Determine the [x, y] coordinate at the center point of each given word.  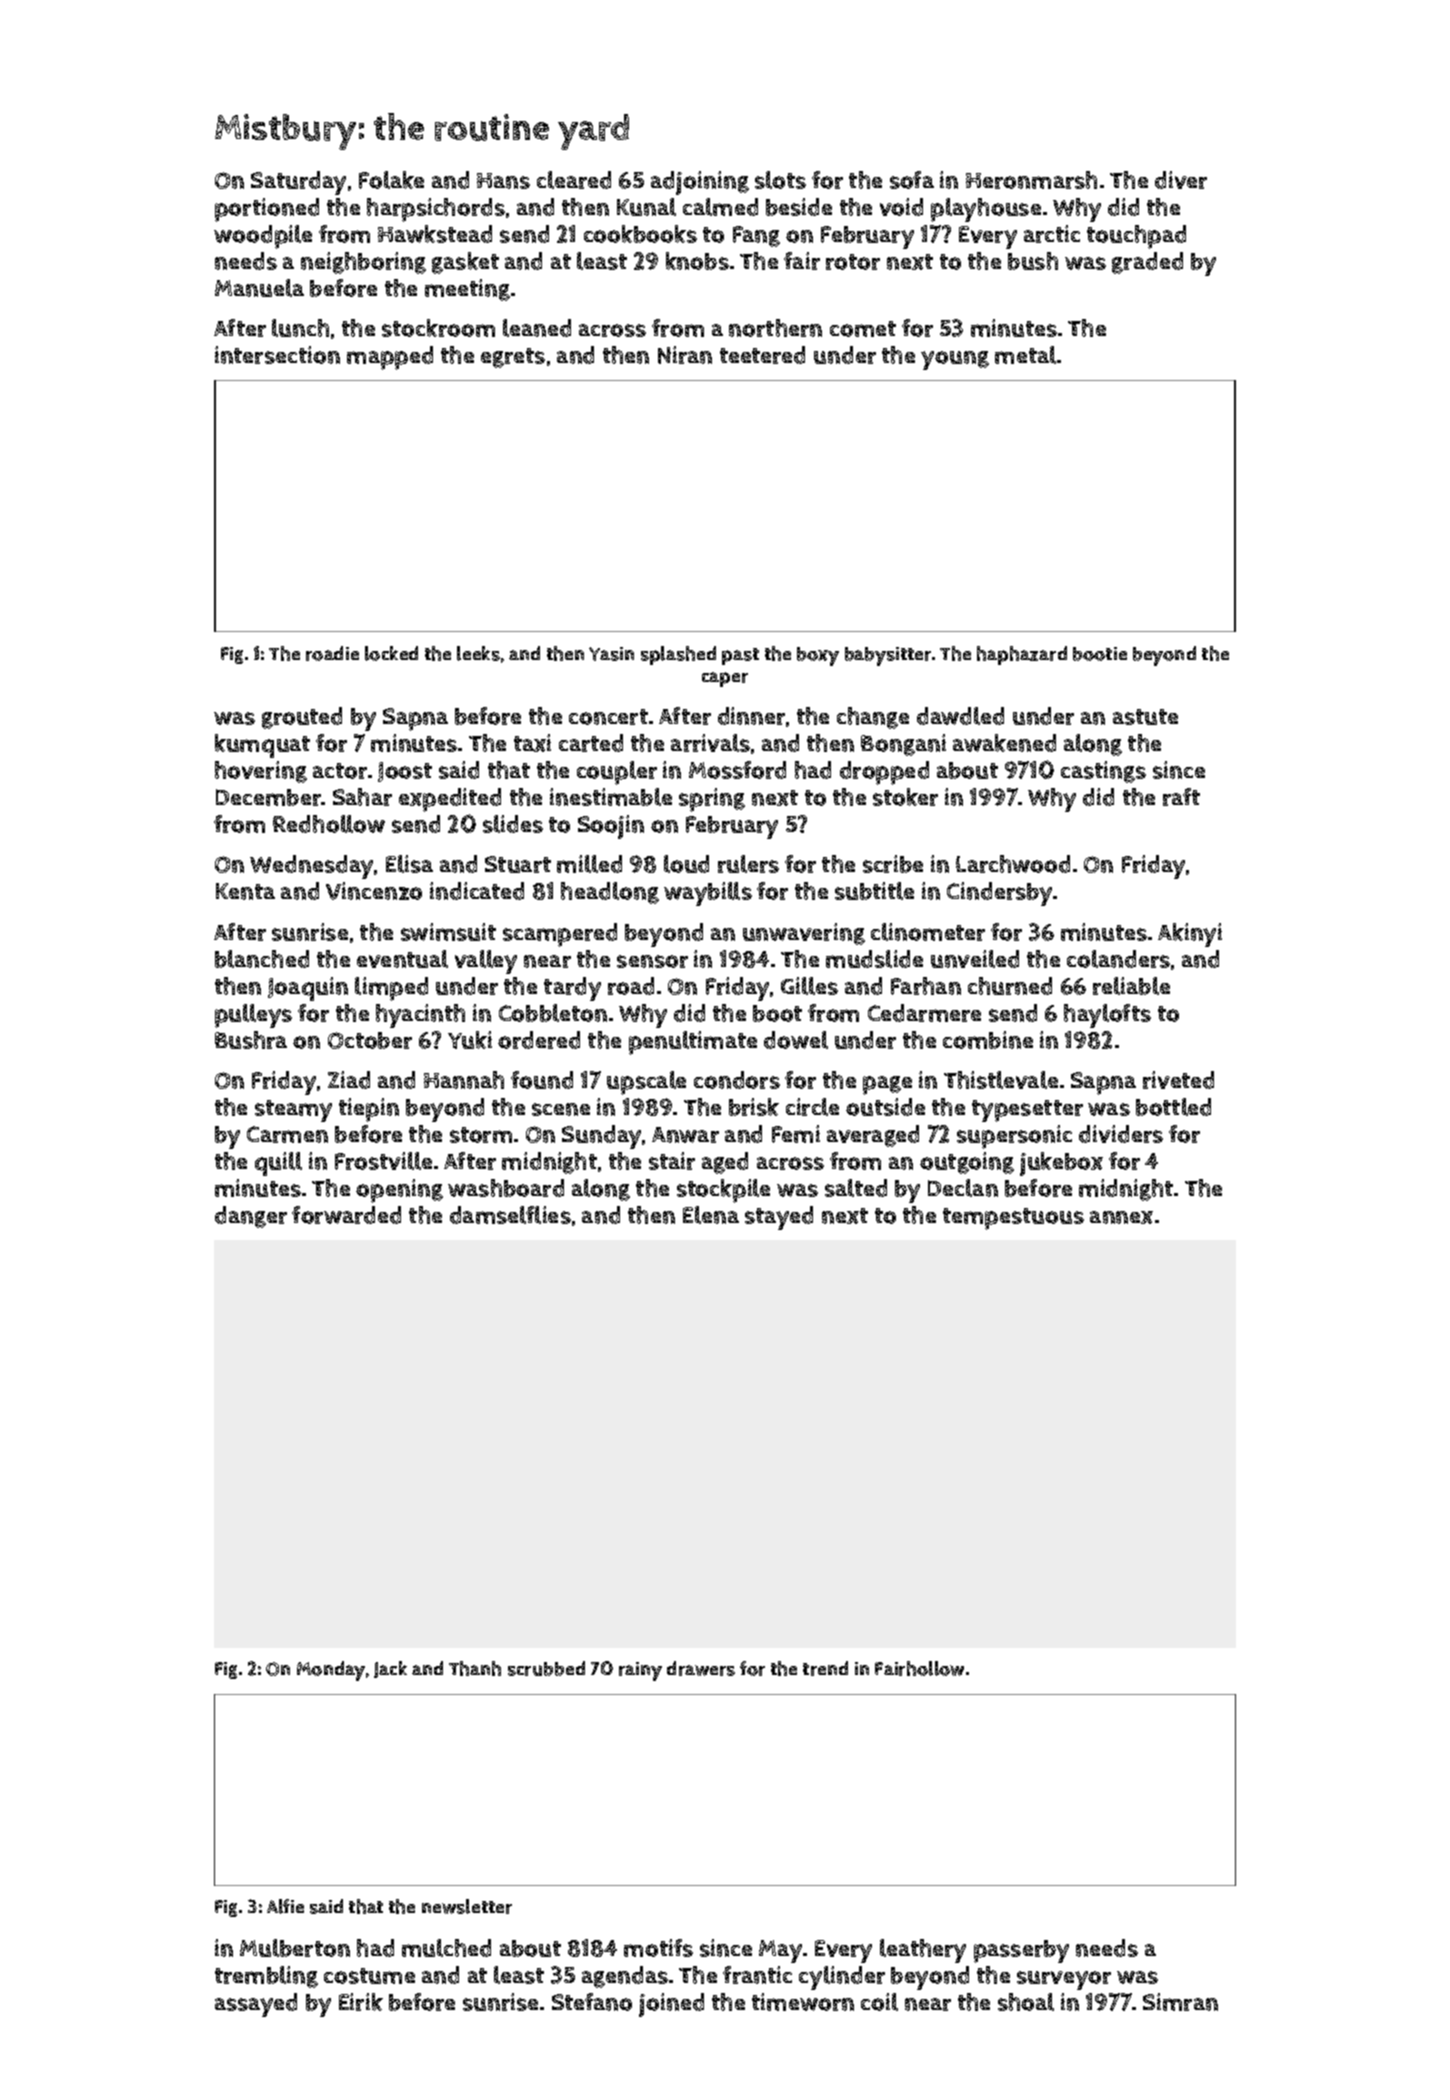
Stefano [592, 2002]
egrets [513, 358]
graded [1147, 263]
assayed [256, 2005]
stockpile [723, 1191]
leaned [537, 328]
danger [251, 1217]
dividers [1121, 1134]
